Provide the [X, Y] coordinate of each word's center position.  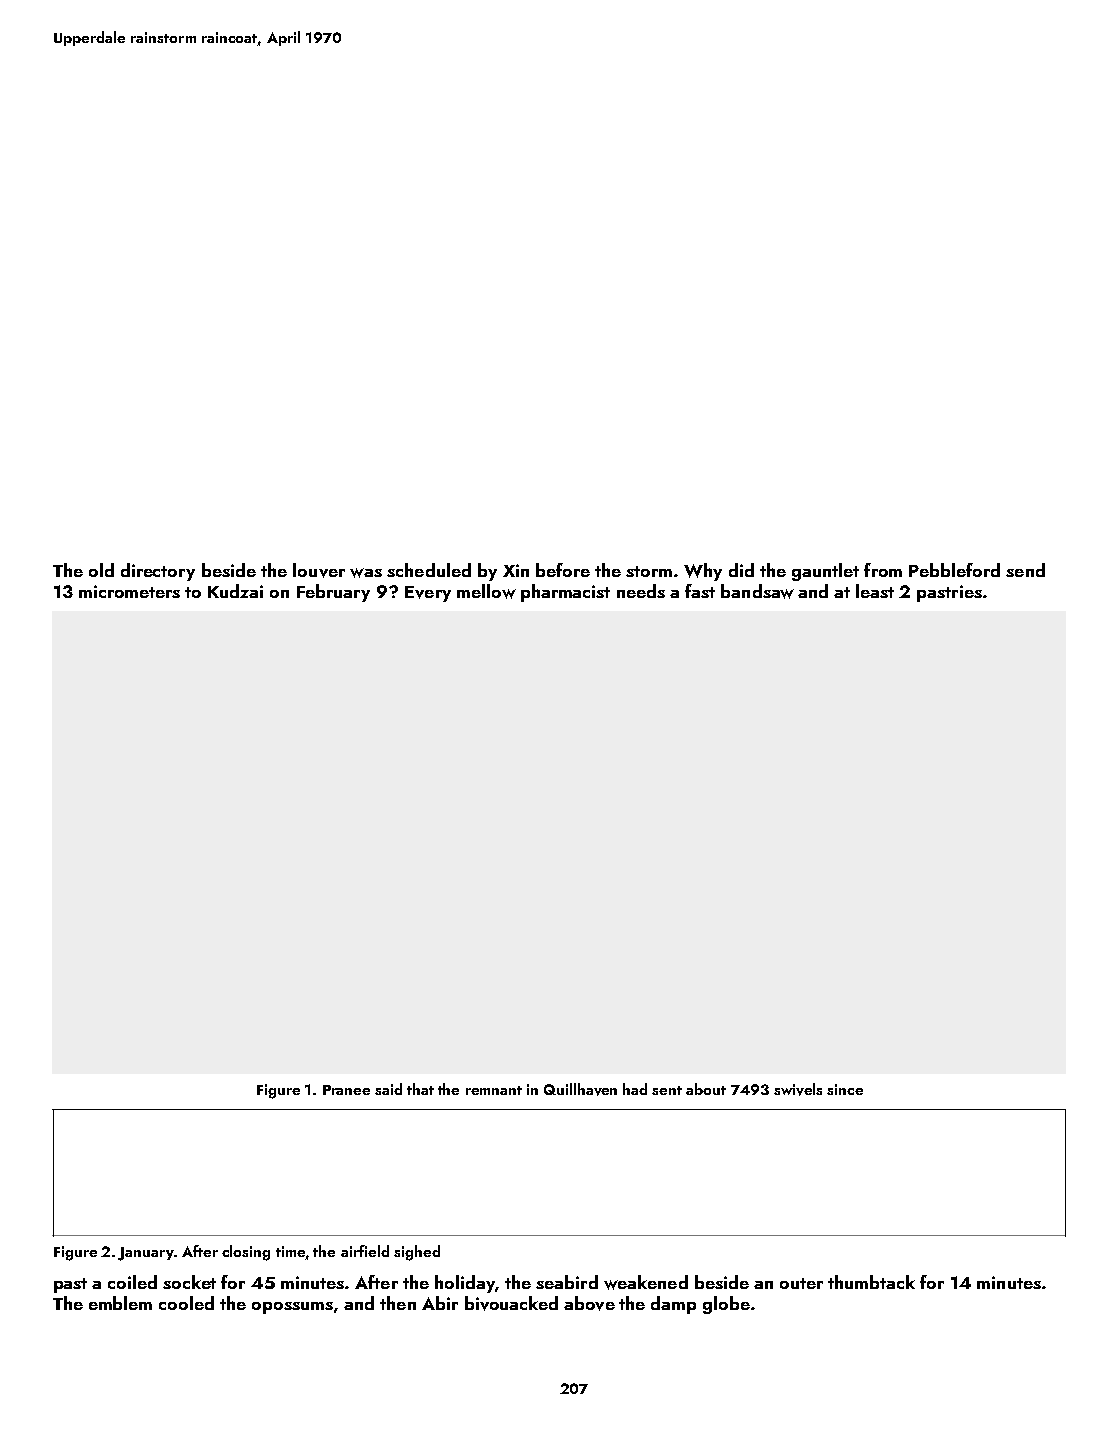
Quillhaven [580, 1089]
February [333, 593]
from [883, 570]
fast [700, 591]
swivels [798, 1089]
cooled [186, 1303]
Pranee [346, 1090]
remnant [494, 1090]
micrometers [129, 591]
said [388, 1089]
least [875, 591]
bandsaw [757, 591]
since [845, 1089]
